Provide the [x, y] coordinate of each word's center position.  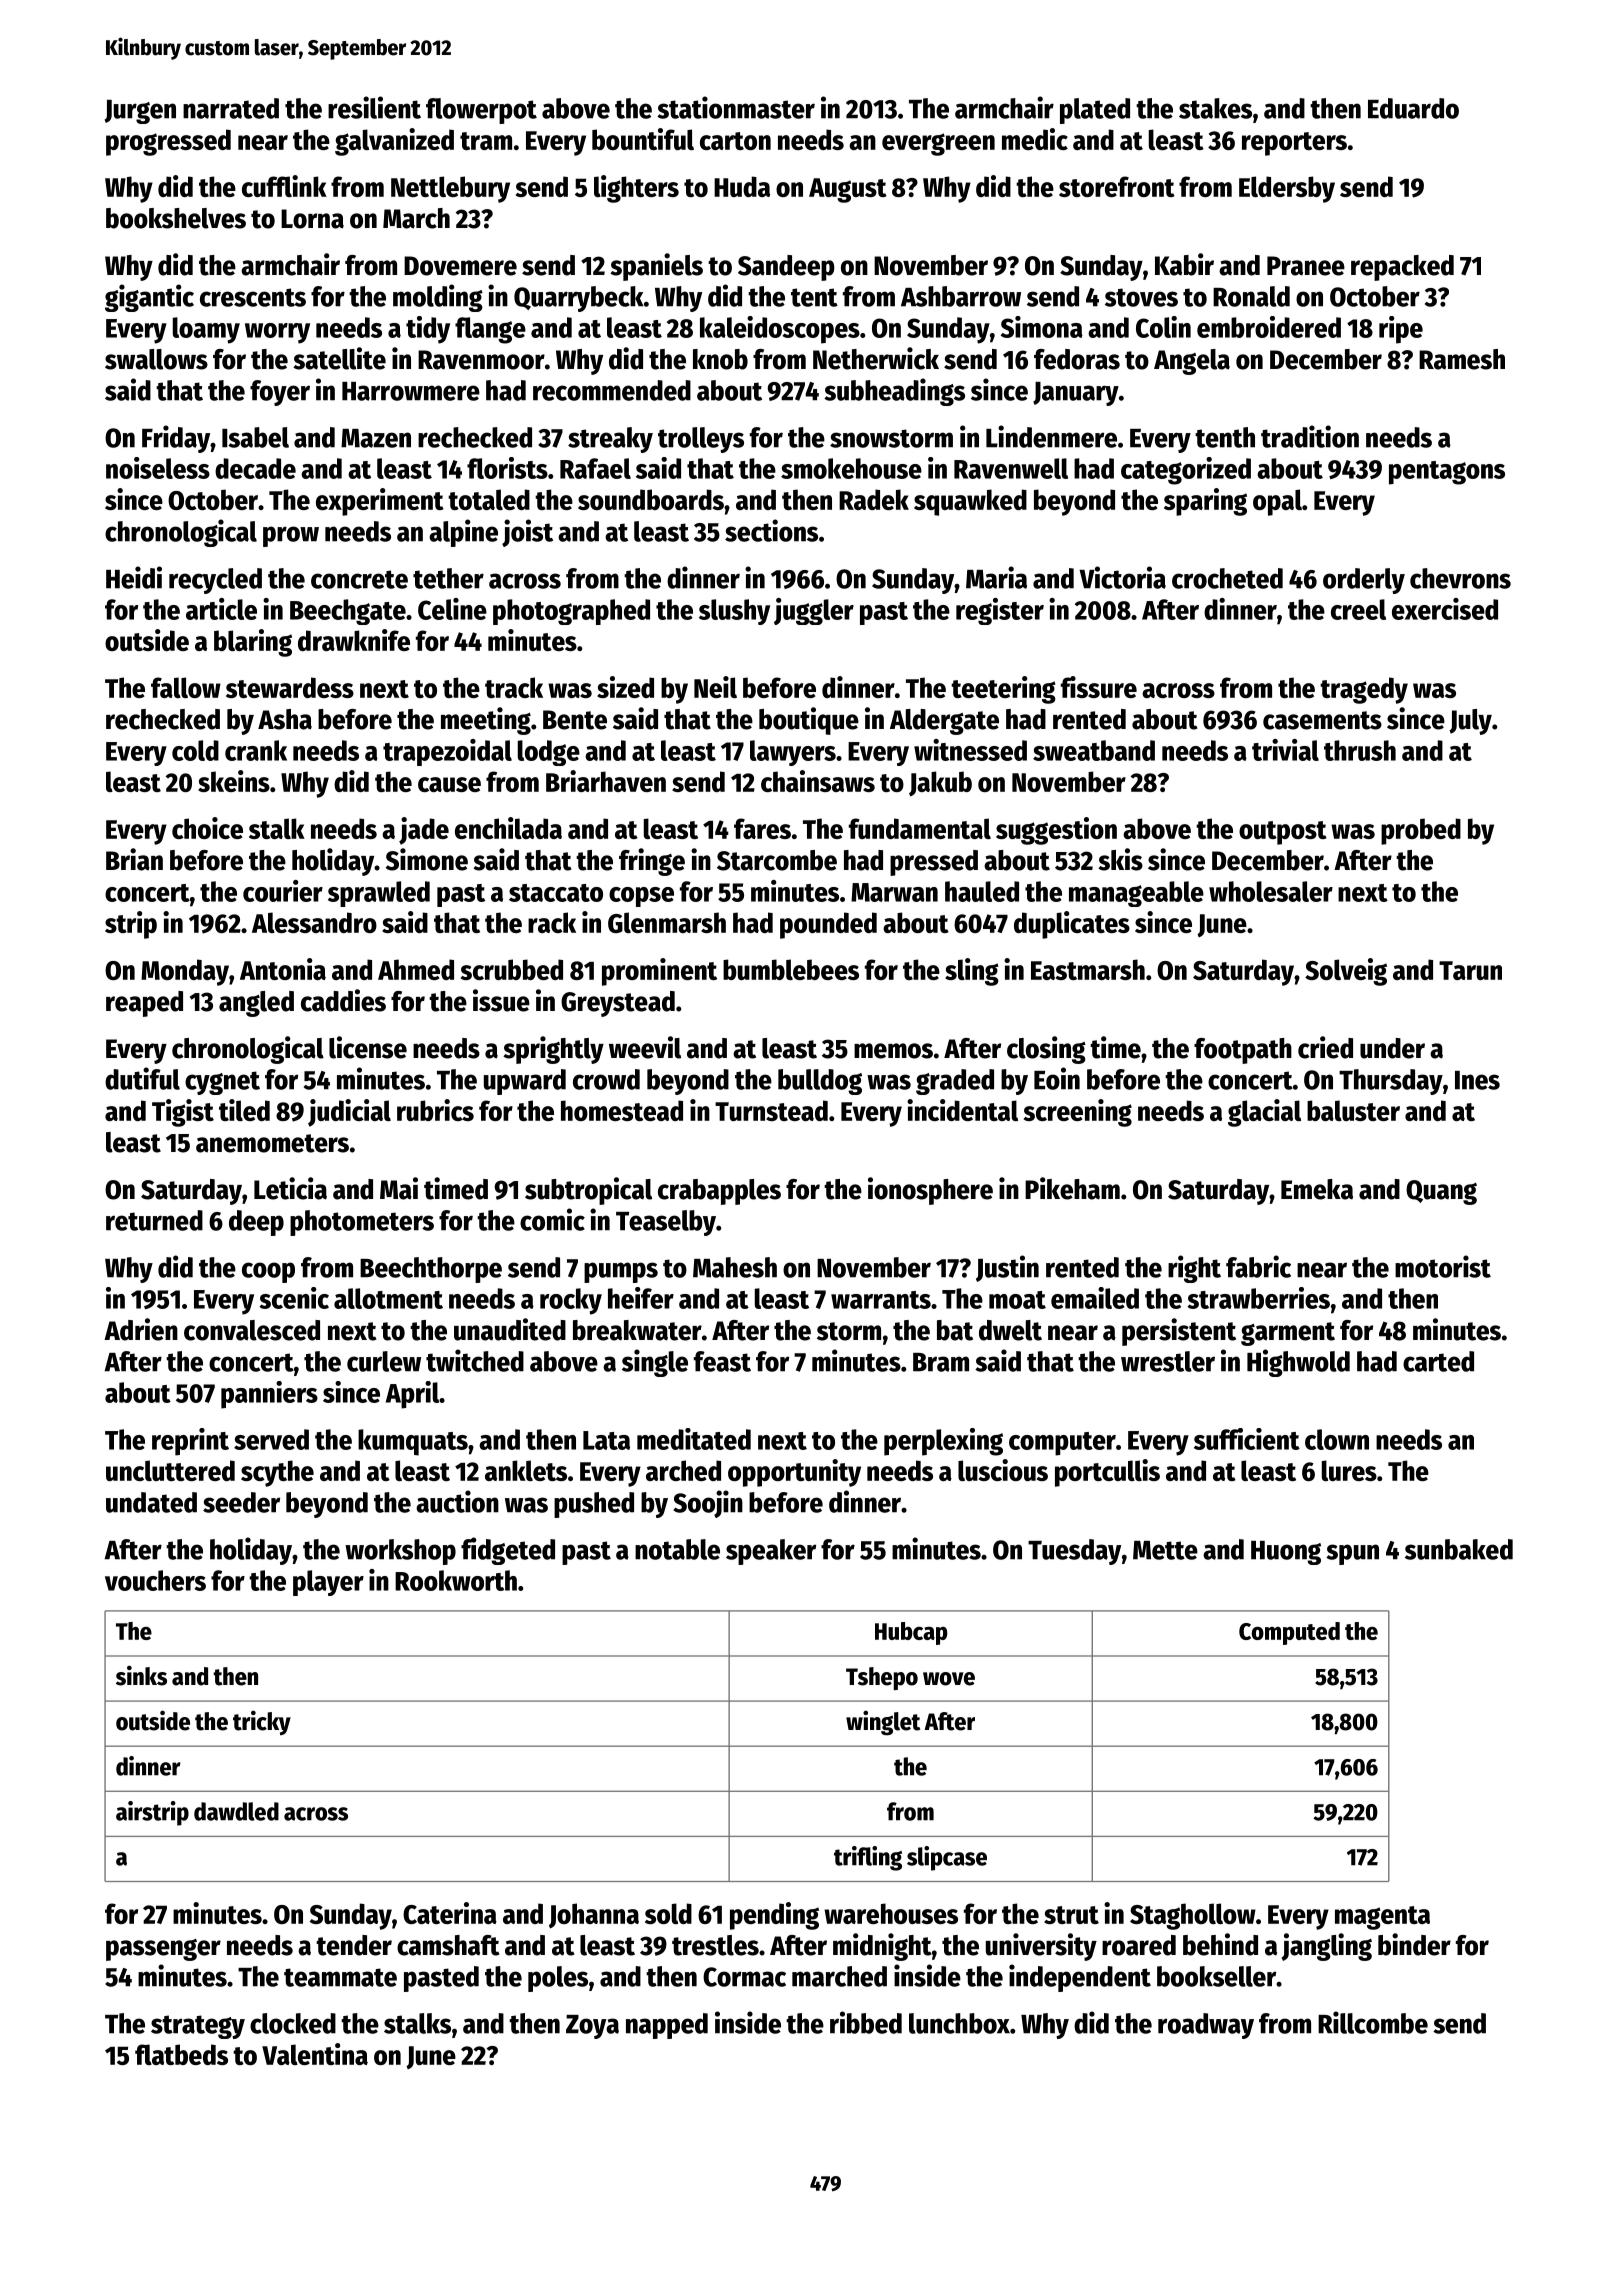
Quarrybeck [579, 299]
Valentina [315, 2054]
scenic [294, 1298]
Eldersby [1287, 189]
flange [490, 330]
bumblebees [791, 969]
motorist [1443, 1266]
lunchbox [959, 2023]
